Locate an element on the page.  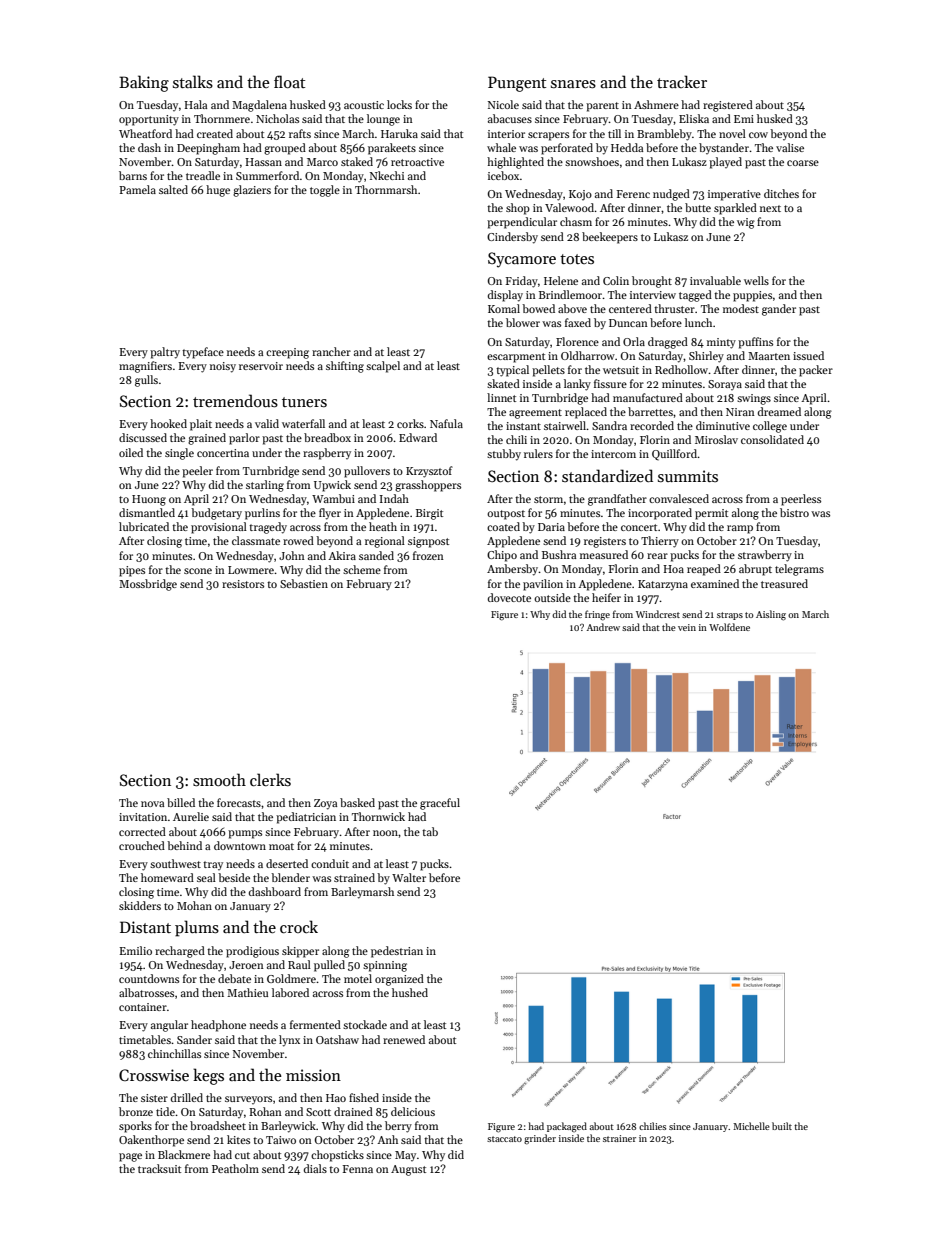
nova is located at coordinates (152, 804).
